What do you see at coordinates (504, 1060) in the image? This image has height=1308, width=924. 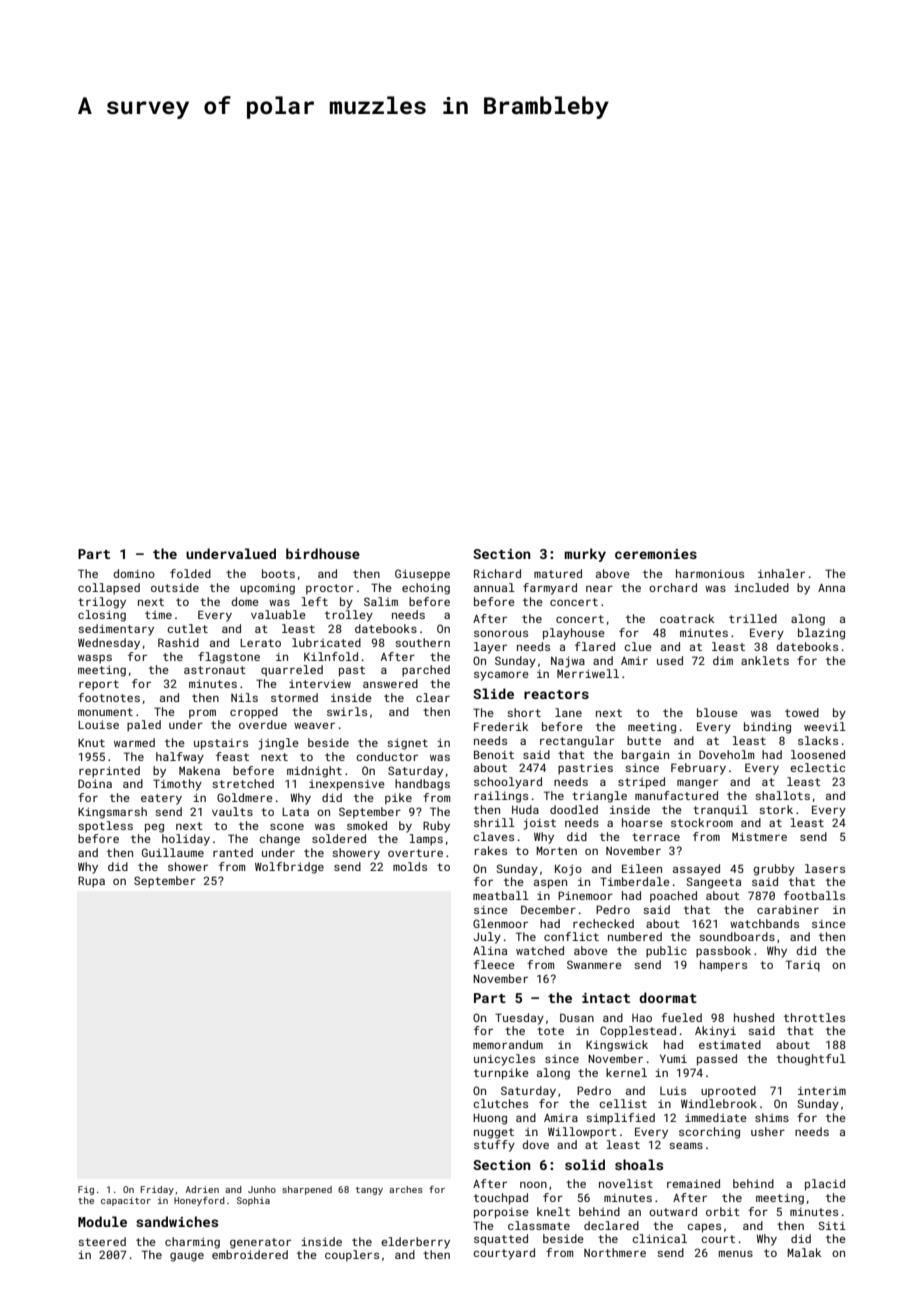 I see `unicycles` at bounding box center [504, 1060].
